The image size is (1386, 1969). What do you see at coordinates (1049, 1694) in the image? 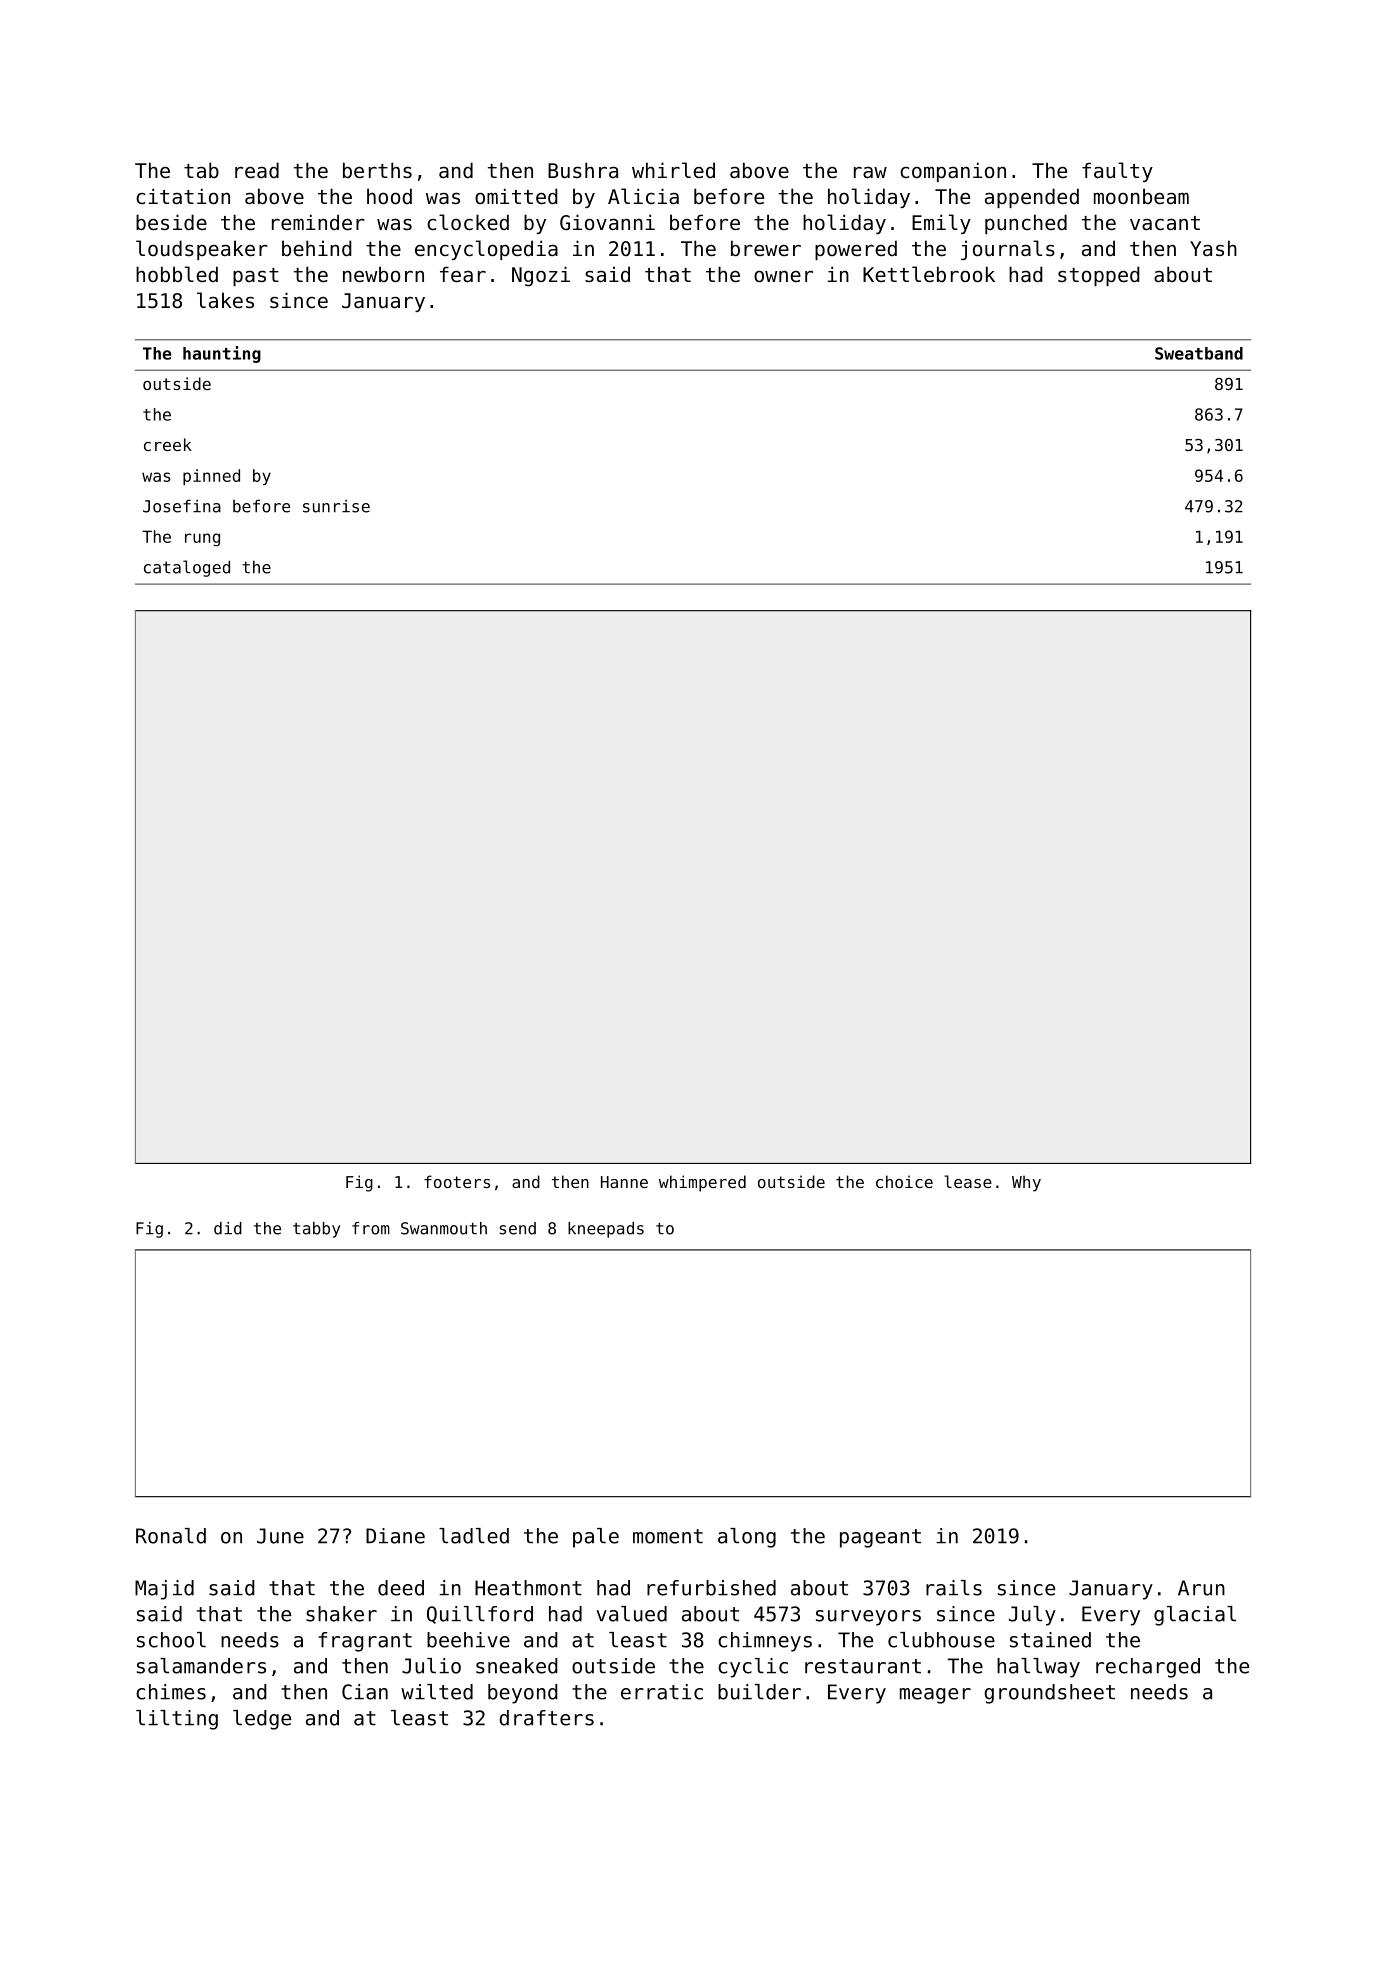
I see `groundsheet` at bounding box center [1049, 1694].
